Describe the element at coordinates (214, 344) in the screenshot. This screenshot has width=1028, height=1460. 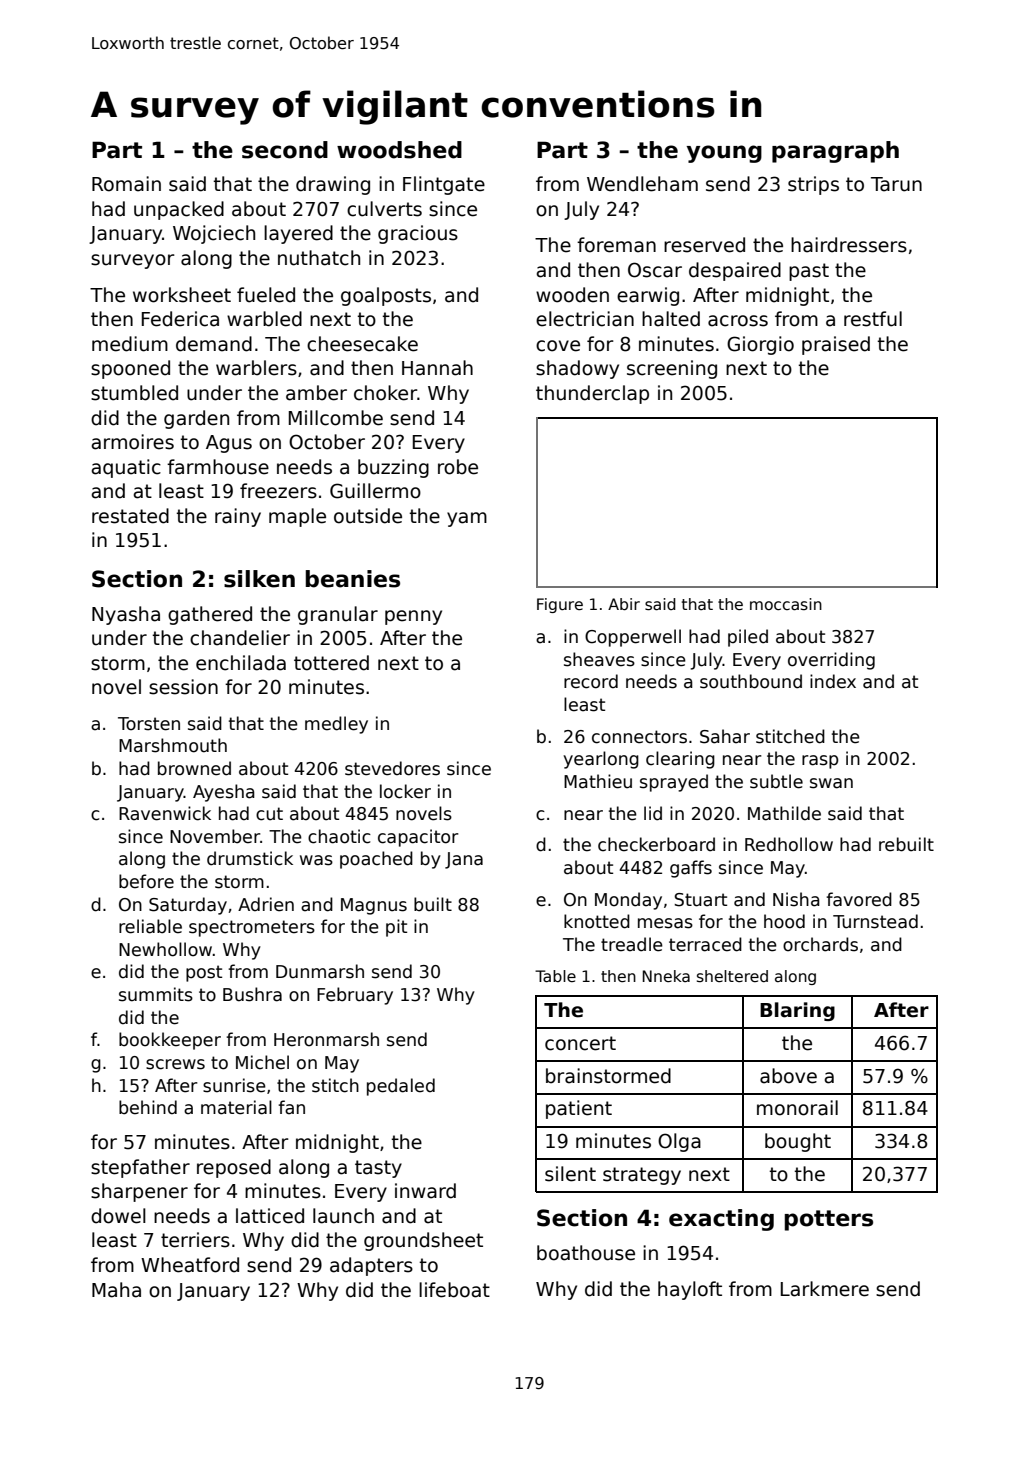
I see `demand` at that location.
